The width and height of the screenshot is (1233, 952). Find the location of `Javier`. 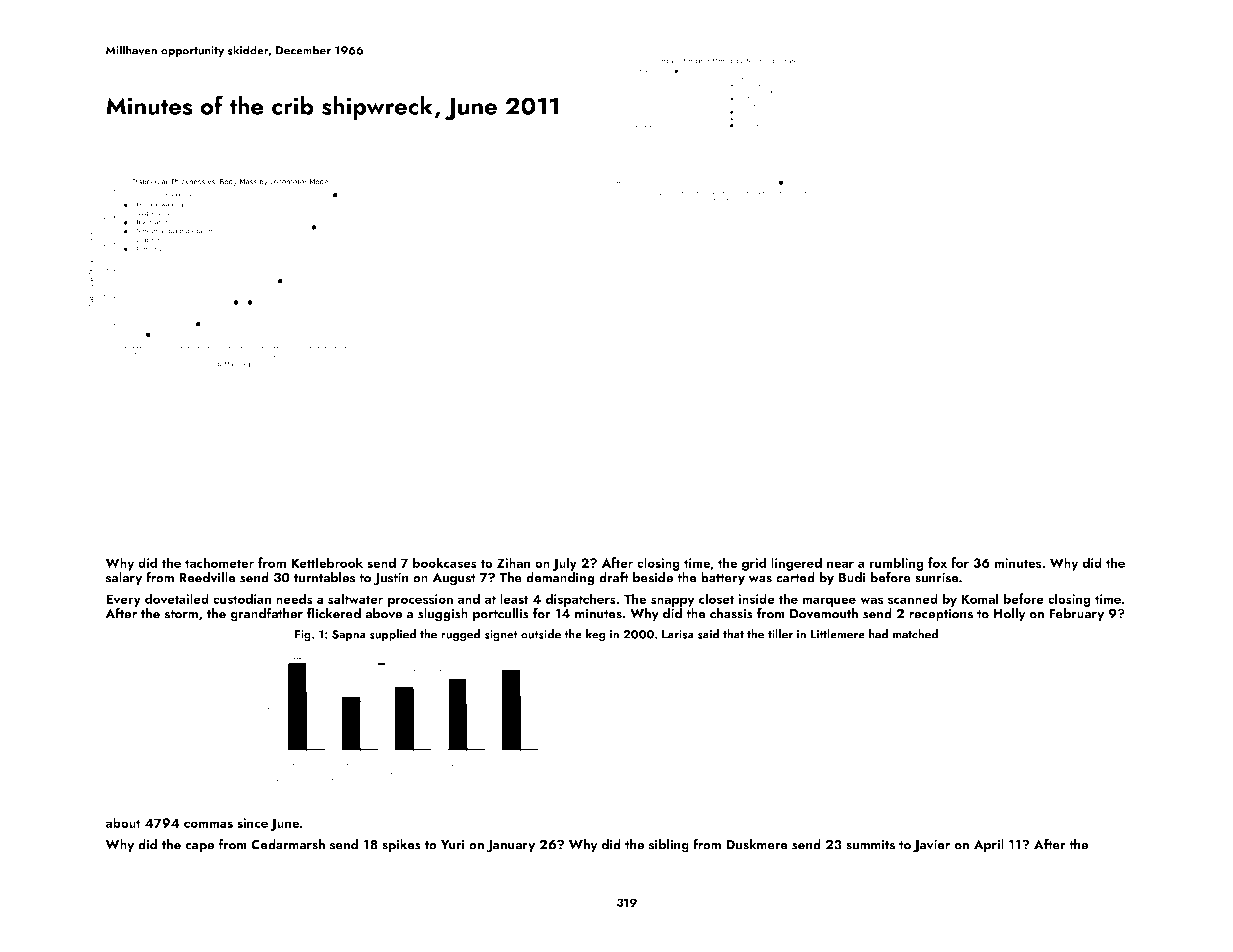

Javier is located at coordinates (931, 846).
